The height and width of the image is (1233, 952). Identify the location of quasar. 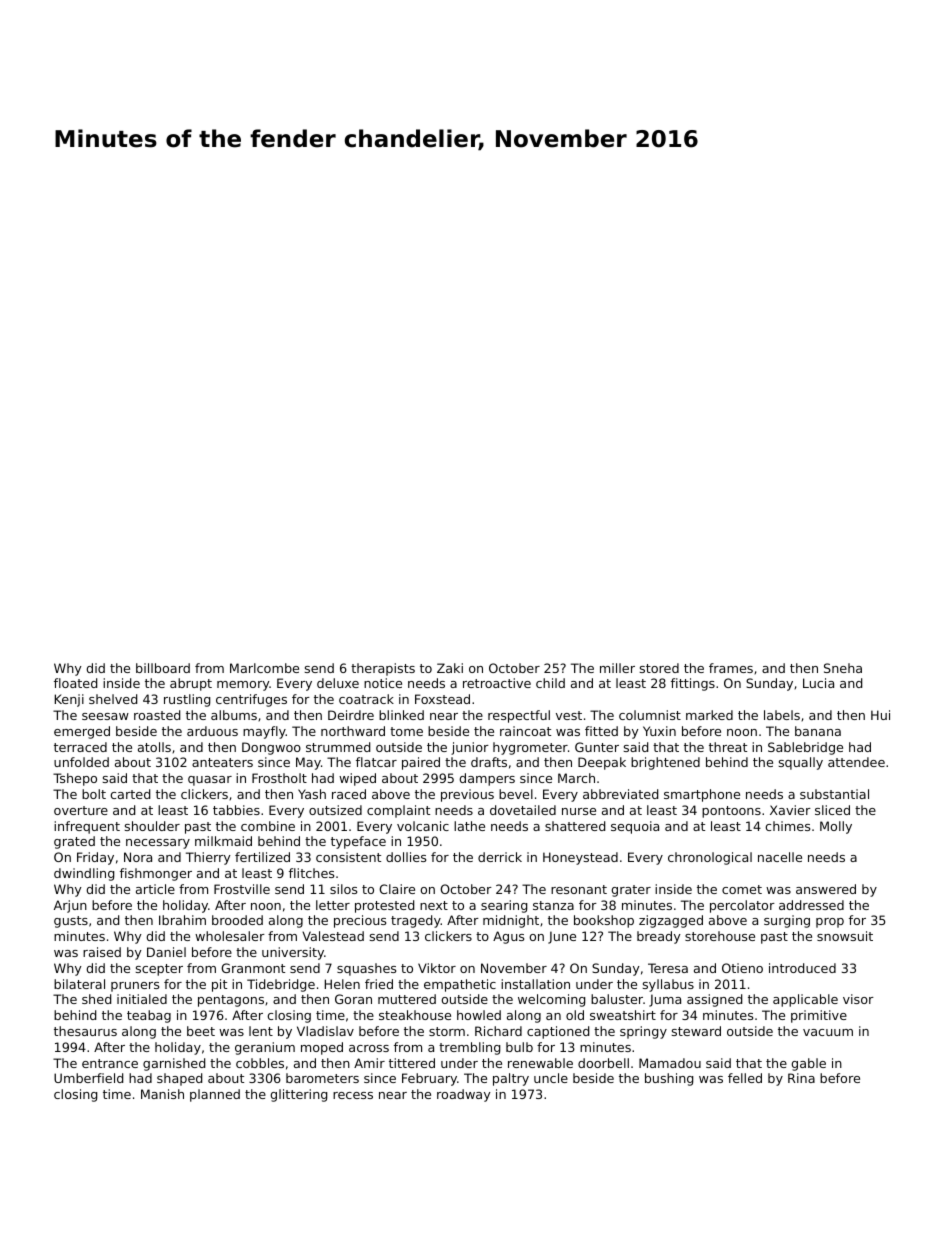
(210, 781).
